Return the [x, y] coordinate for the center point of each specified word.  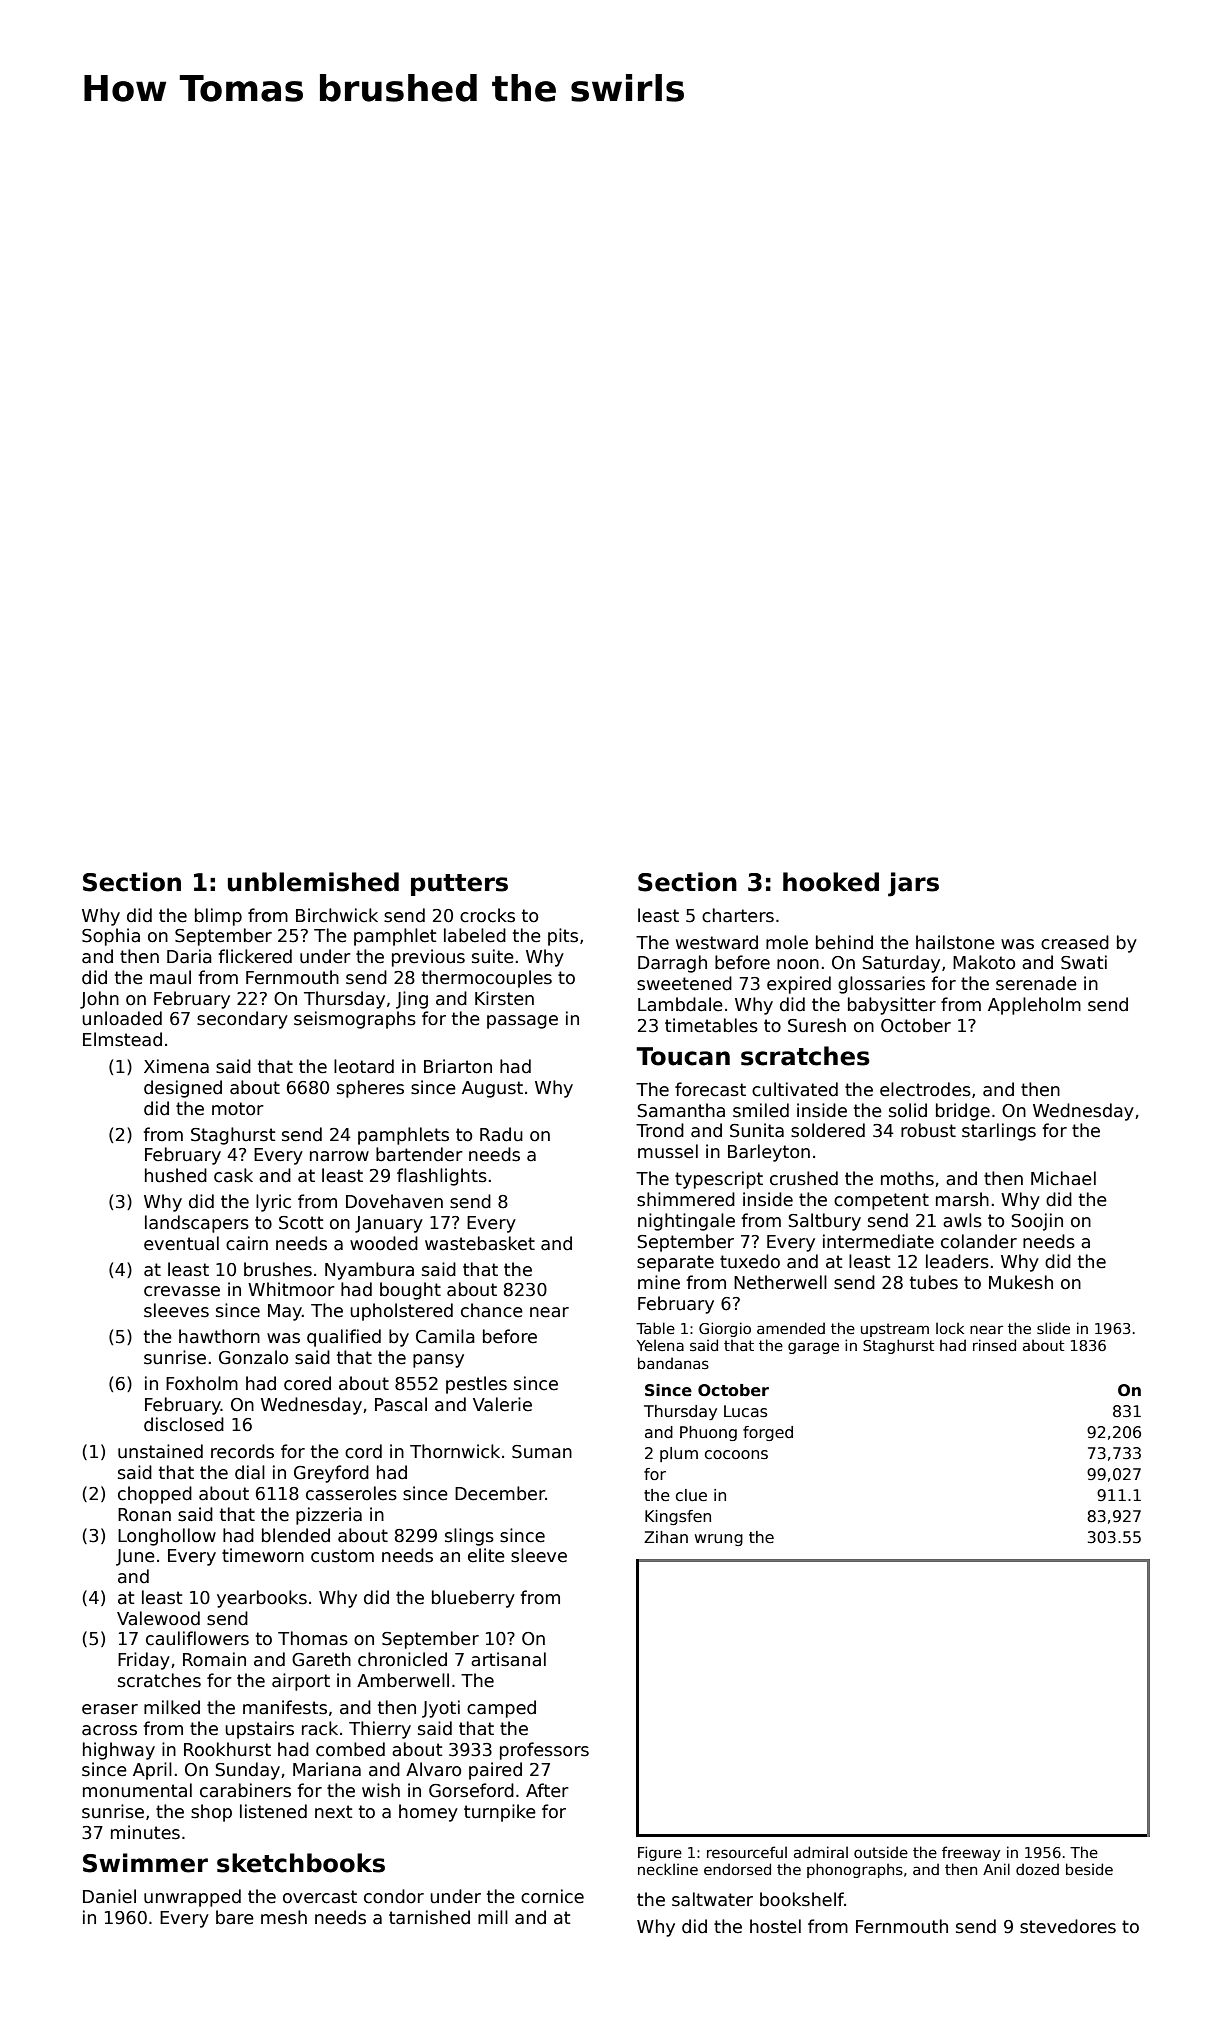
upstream [895, 1330]
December [500, 1493]
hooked [831, 882]
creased [1075, 942]
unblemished [313, 882]
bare [235, 1917]
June [135, 1557]
